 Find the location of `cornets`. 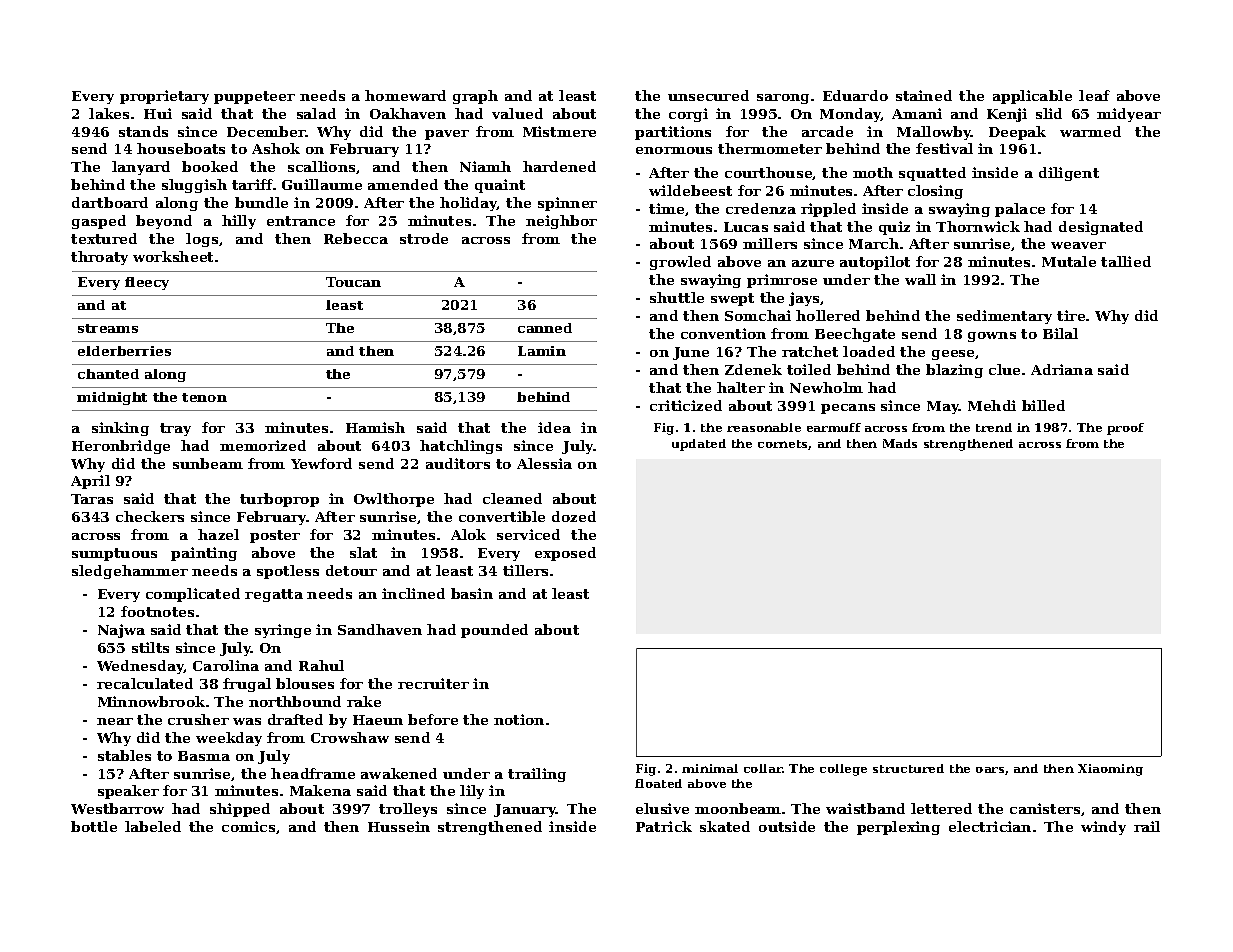

cornets is located at coordinates (783, 445).
